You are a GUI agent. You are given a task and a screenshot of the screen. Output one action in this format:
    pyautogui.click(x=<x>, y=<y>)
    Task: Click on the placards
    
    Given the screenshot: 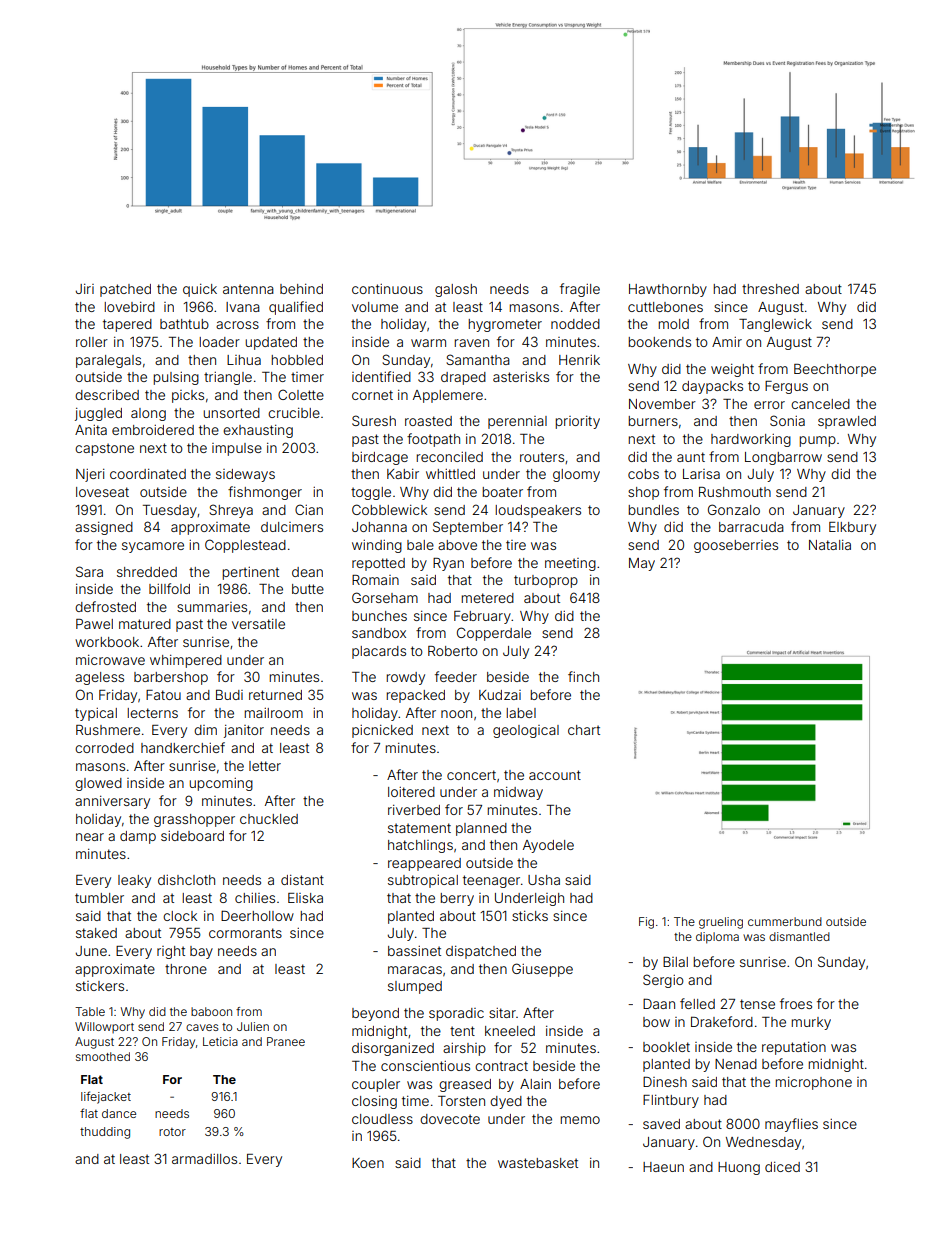 What is the action you would take?
    pyautogui.click(x=379, y=652)
